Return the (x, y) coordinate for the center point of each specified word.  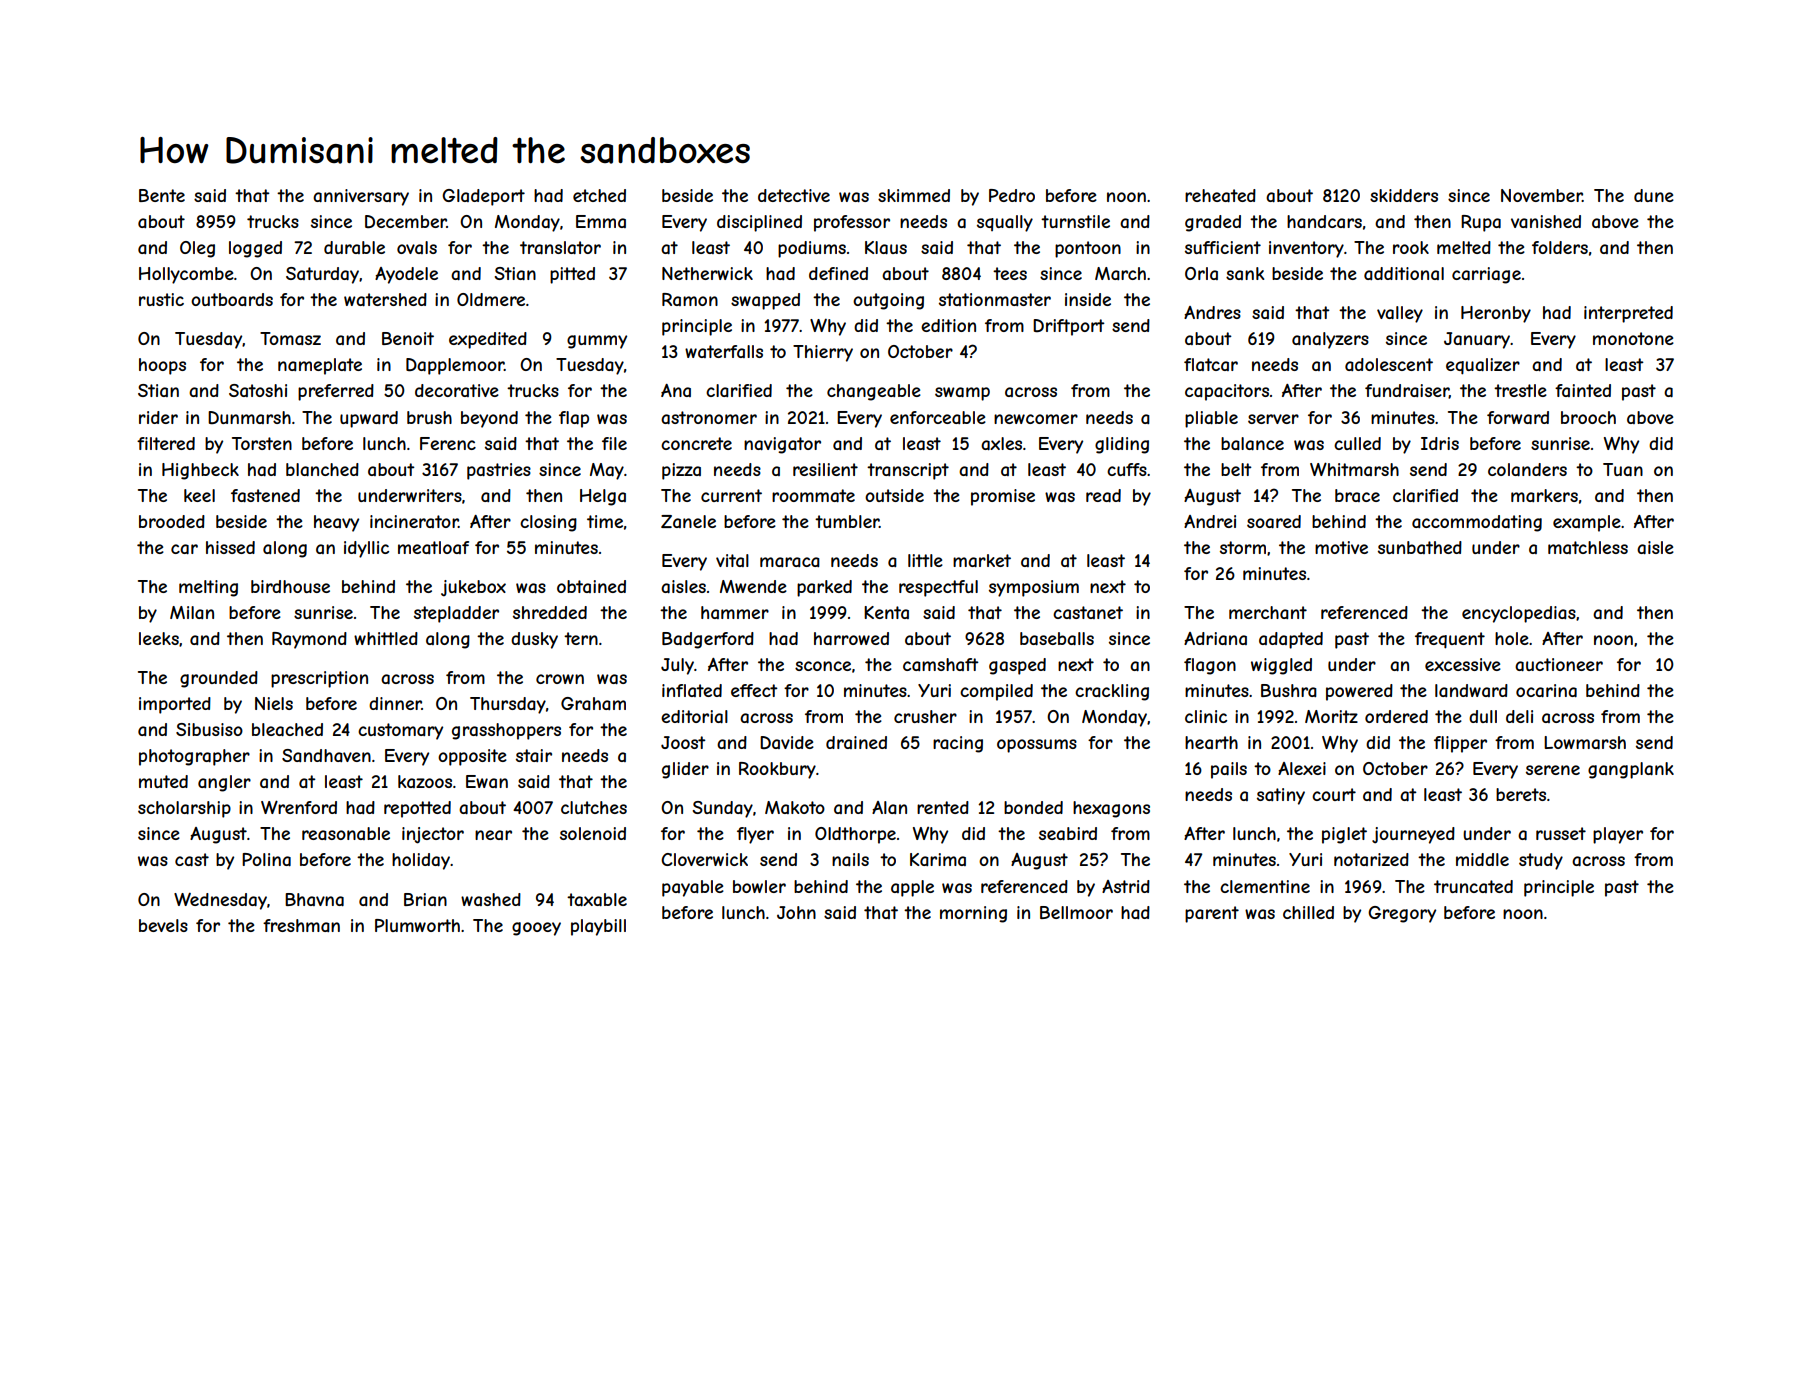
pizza (681, 471)
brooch (1588, 417)
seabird (1068, 833)
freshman (301, 925)
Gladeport (483, 197)
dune (1654, 195)
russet (1561, 833)
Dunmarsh (249, 417)
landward (1471, 690)
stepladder (456, 614)
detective (794, 195)
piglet (1344, 835)
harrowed (851, 638)
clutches (594, 807)
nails (850, 859)
